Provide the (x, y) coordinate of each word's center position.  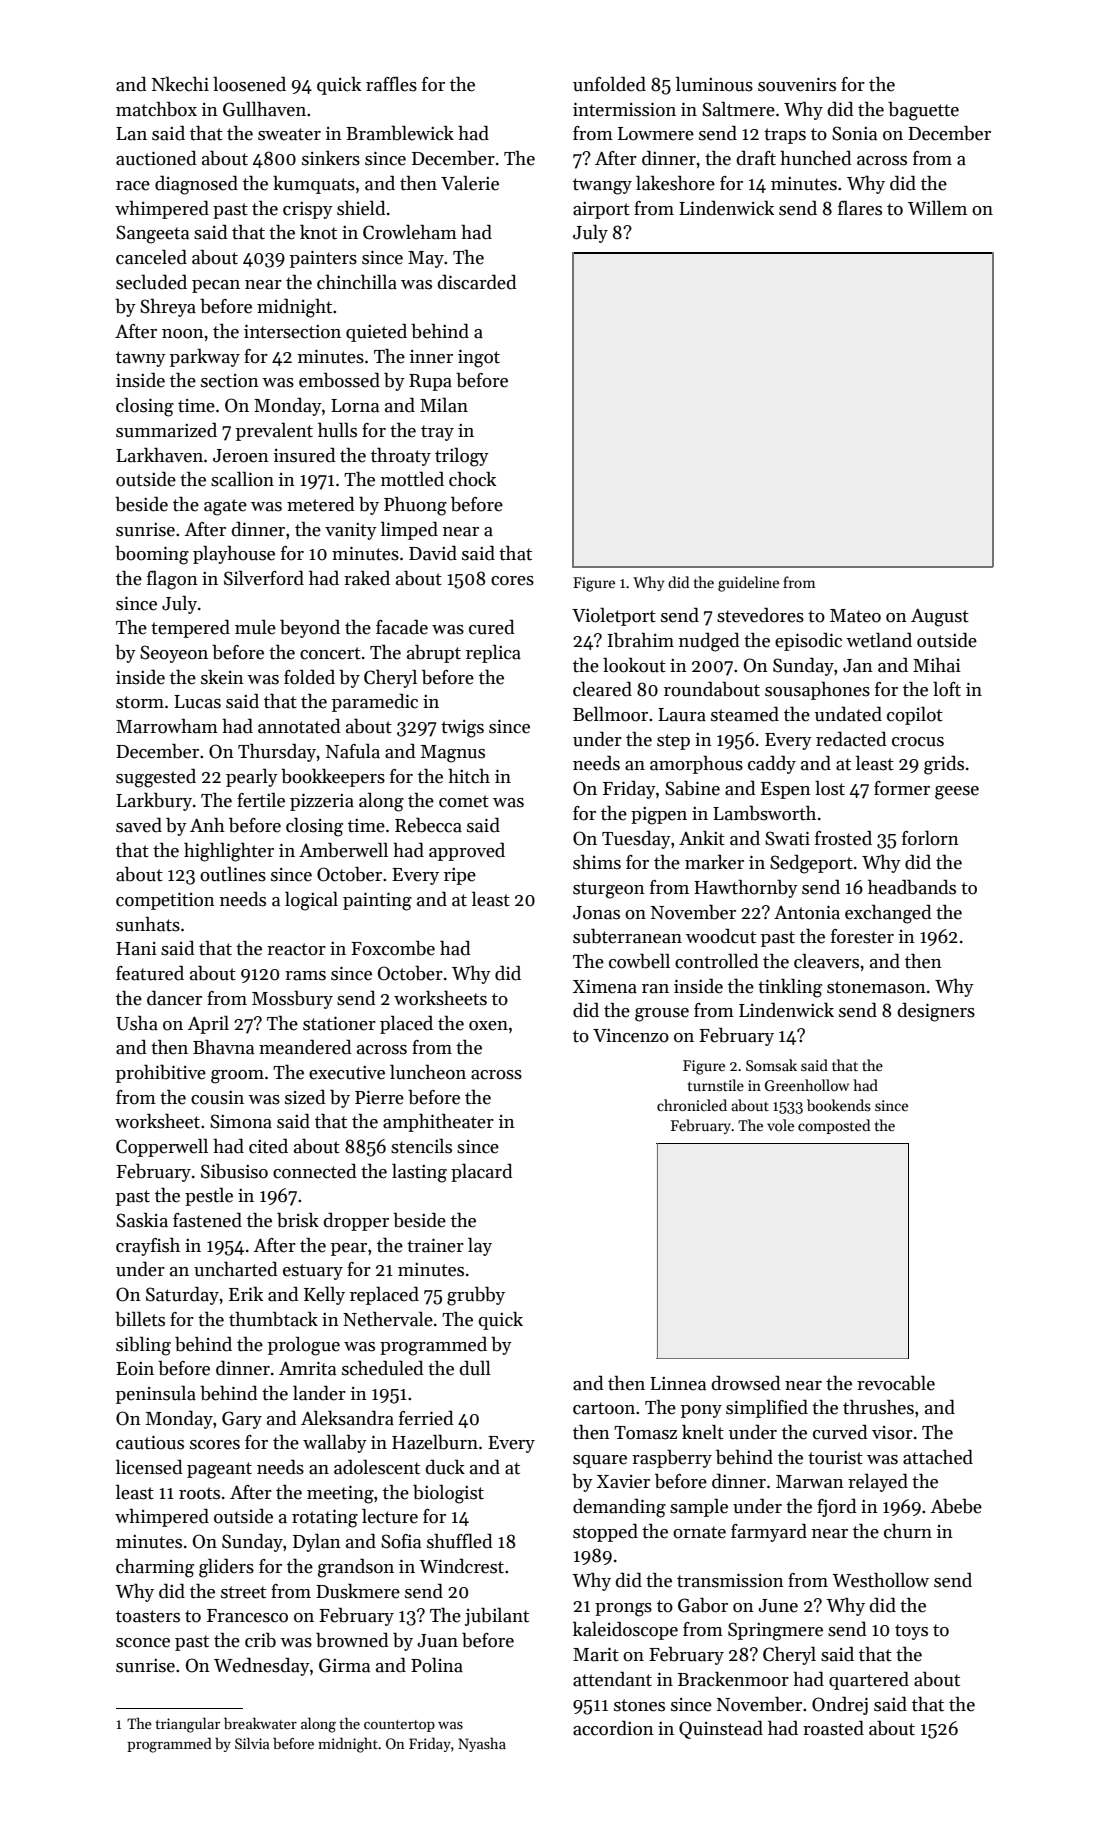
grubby (476, 1296)
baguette (923, 111)
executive (347, 1073)
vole (780, 1125)
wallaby (335, 1443)
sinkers (331, 158)
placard (482, 1172)
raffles (391, 84)
